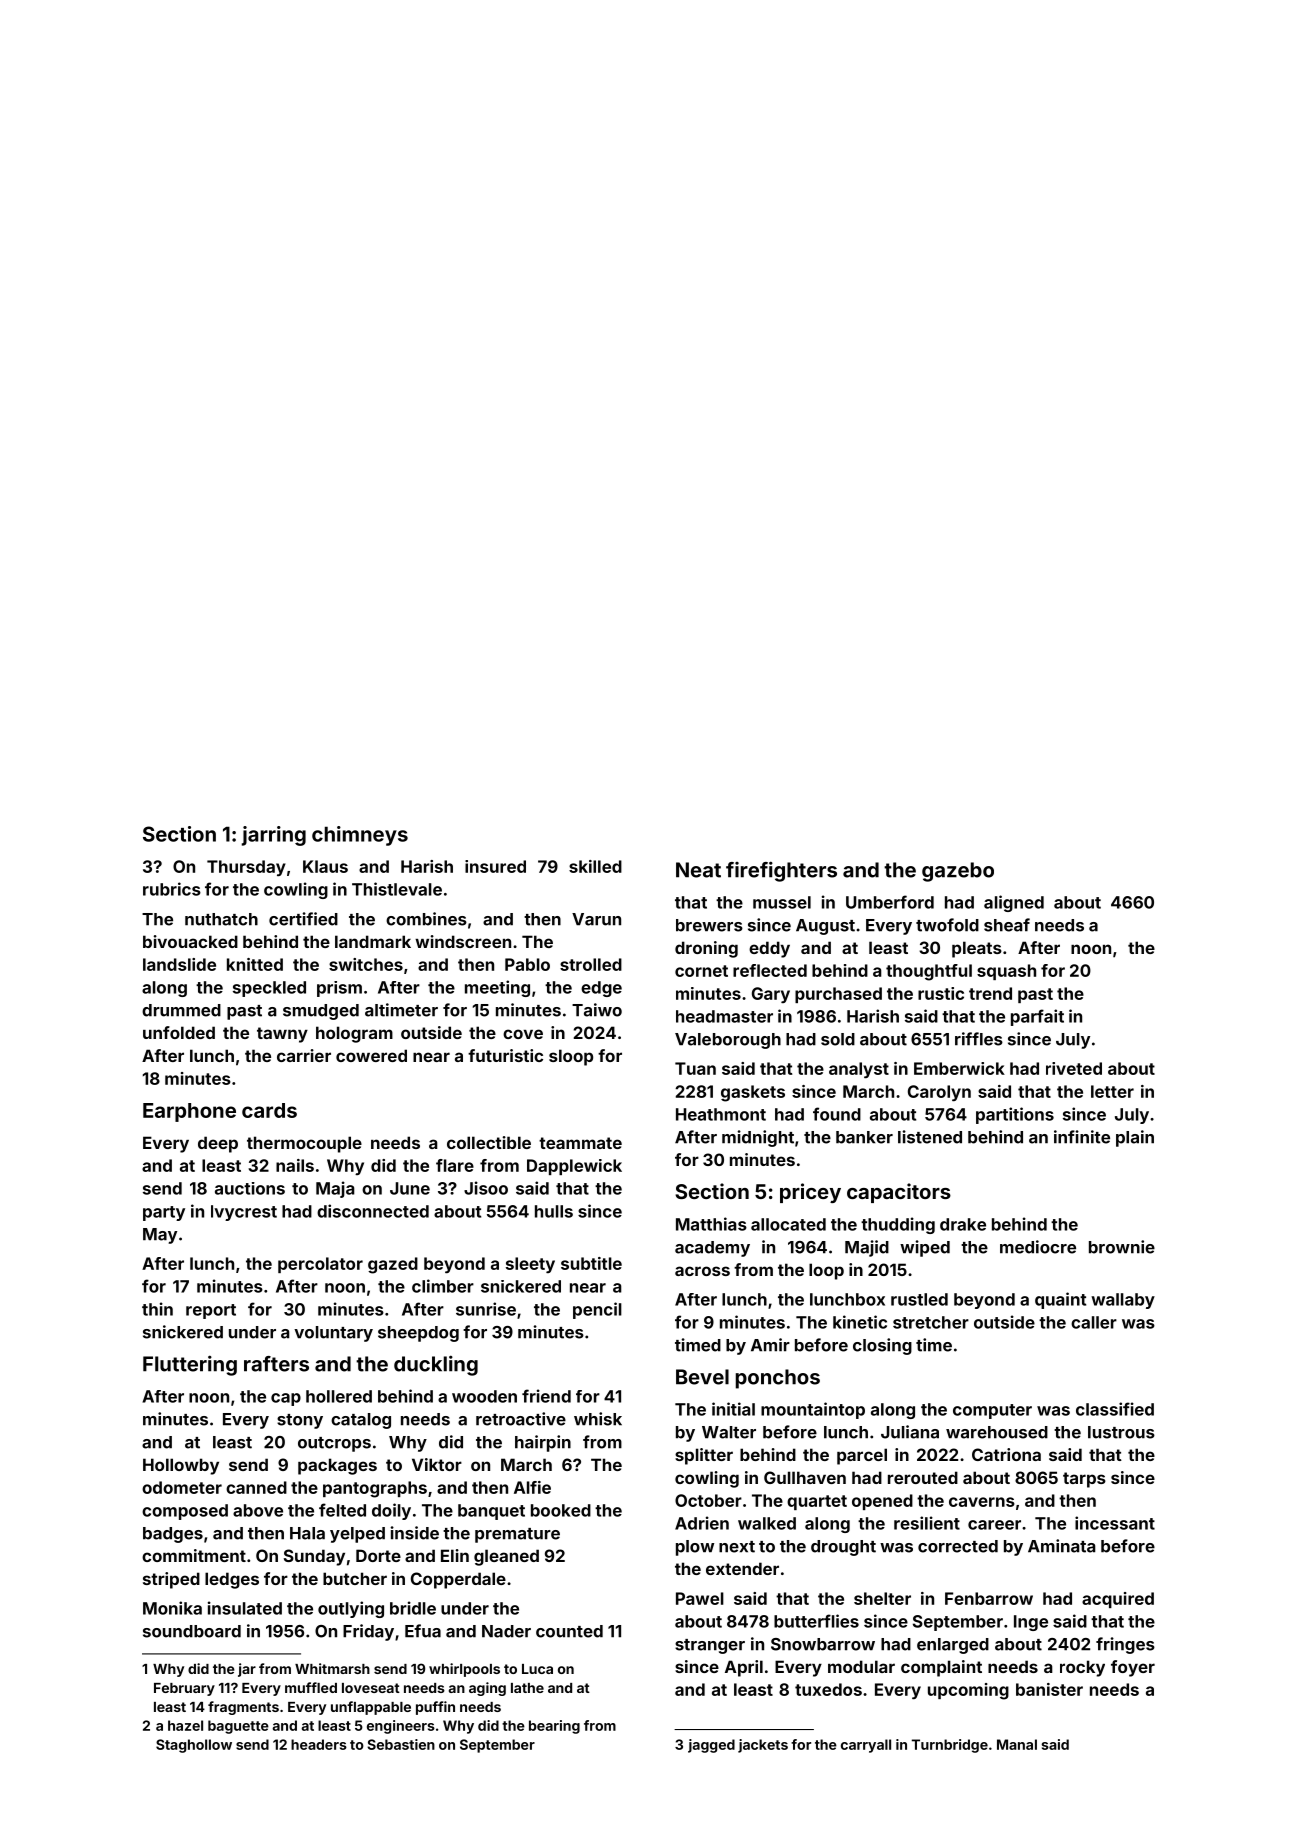 This document has height=1834, width=1297. Describe the element at coordinates (958, 872) in the document. I see `gazebo` at that location.
